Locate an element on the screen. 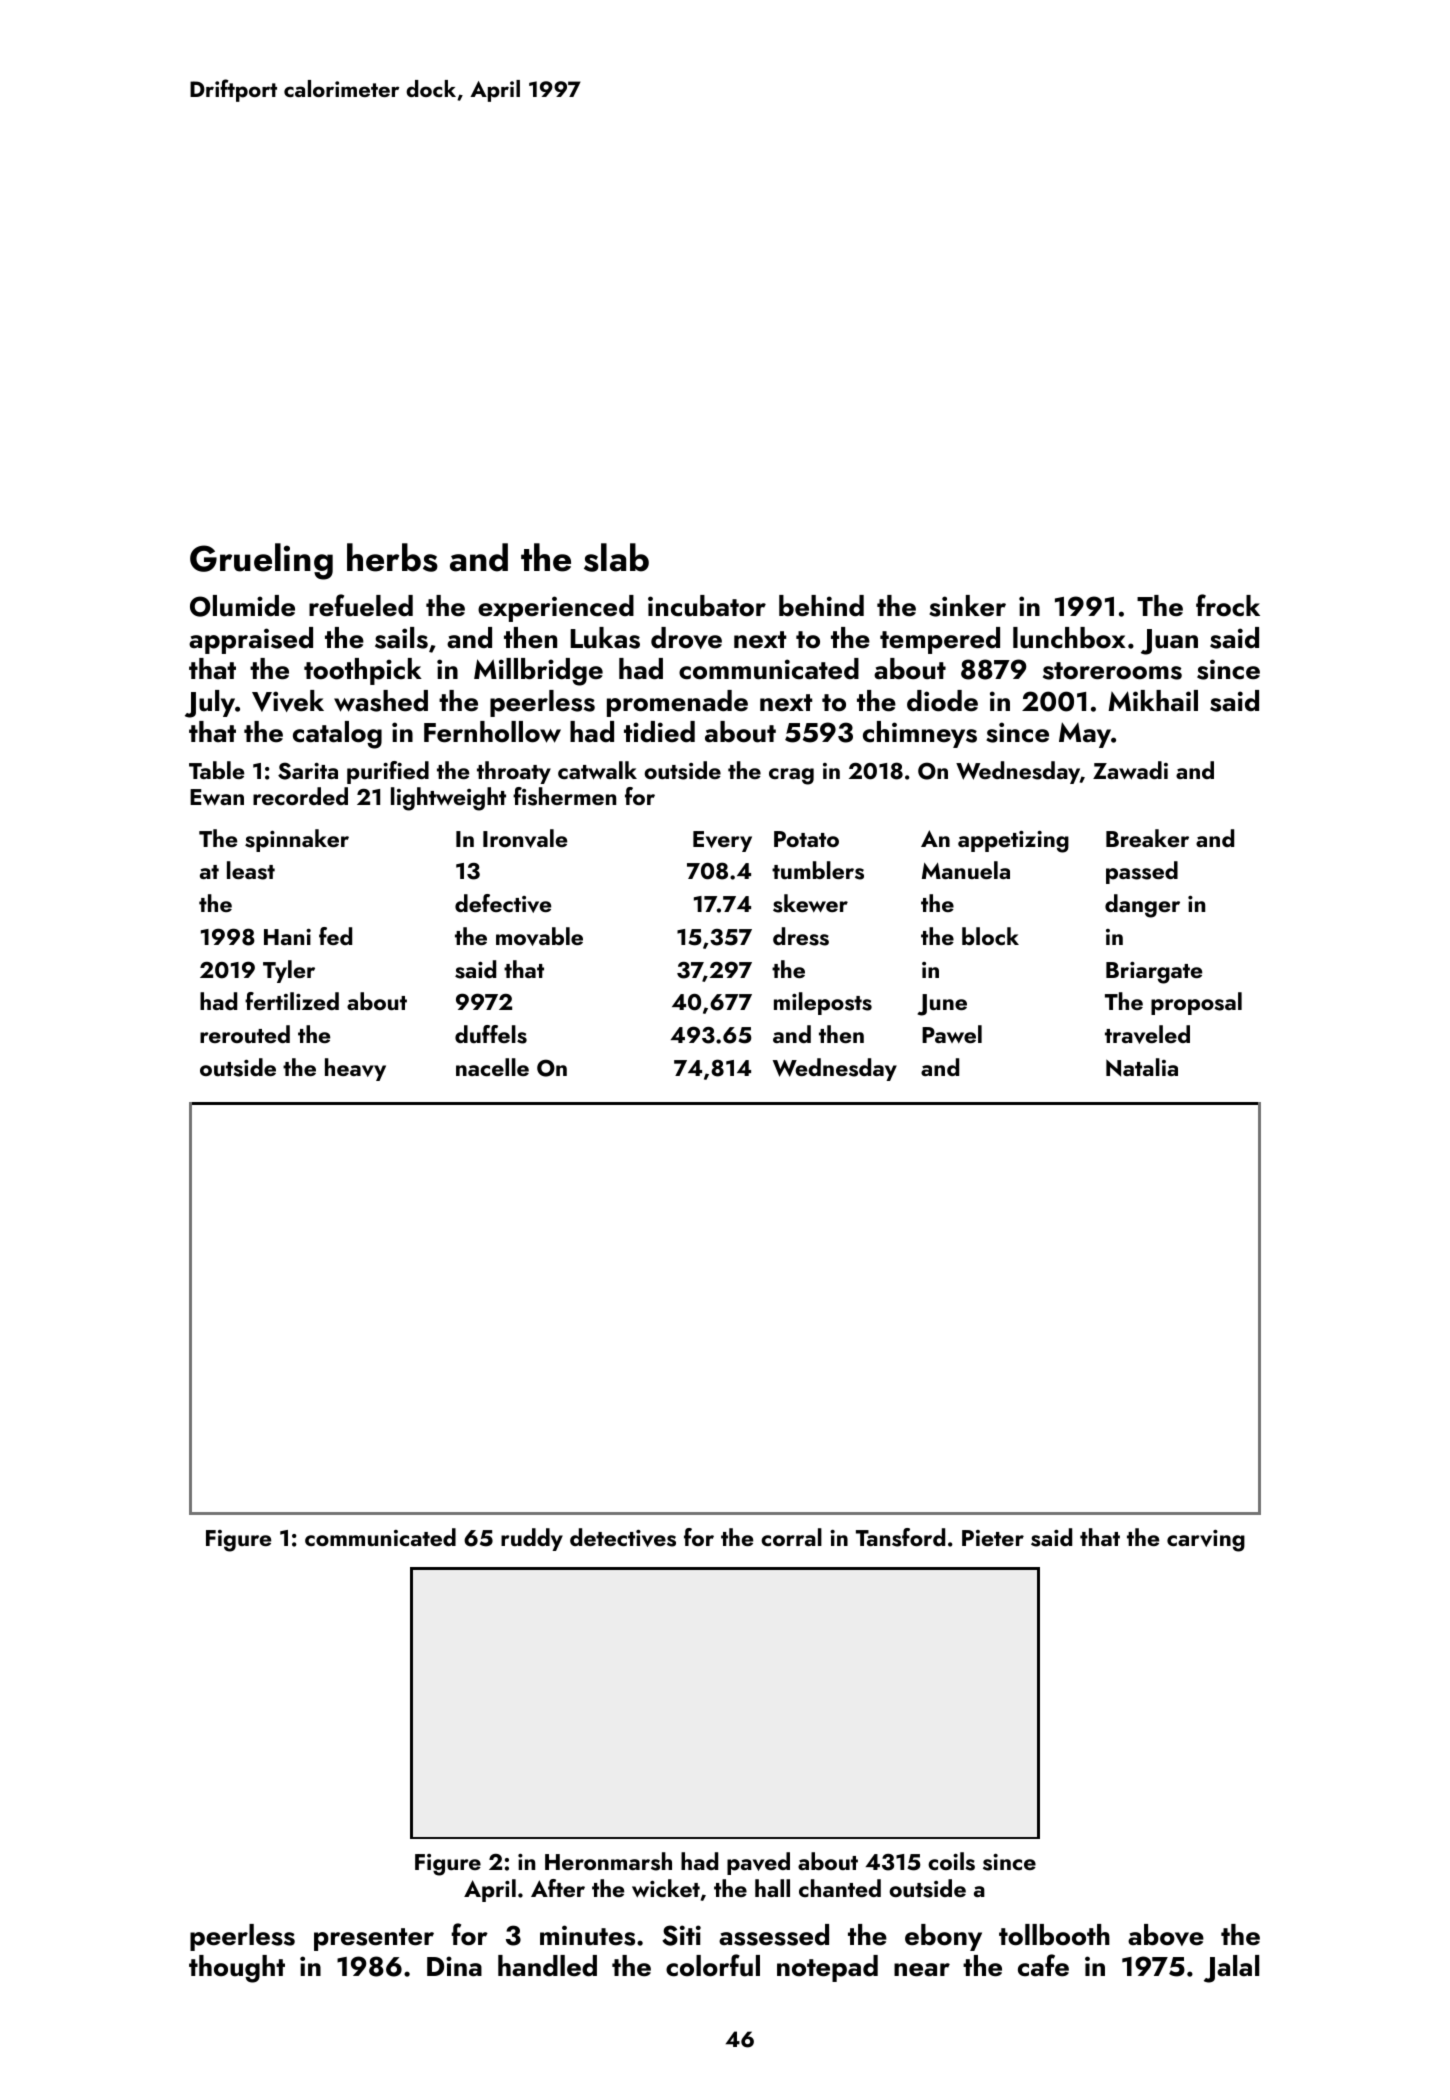 This screenshot has height=2100, width=1450. June is located at coordinates (942, 1005).
